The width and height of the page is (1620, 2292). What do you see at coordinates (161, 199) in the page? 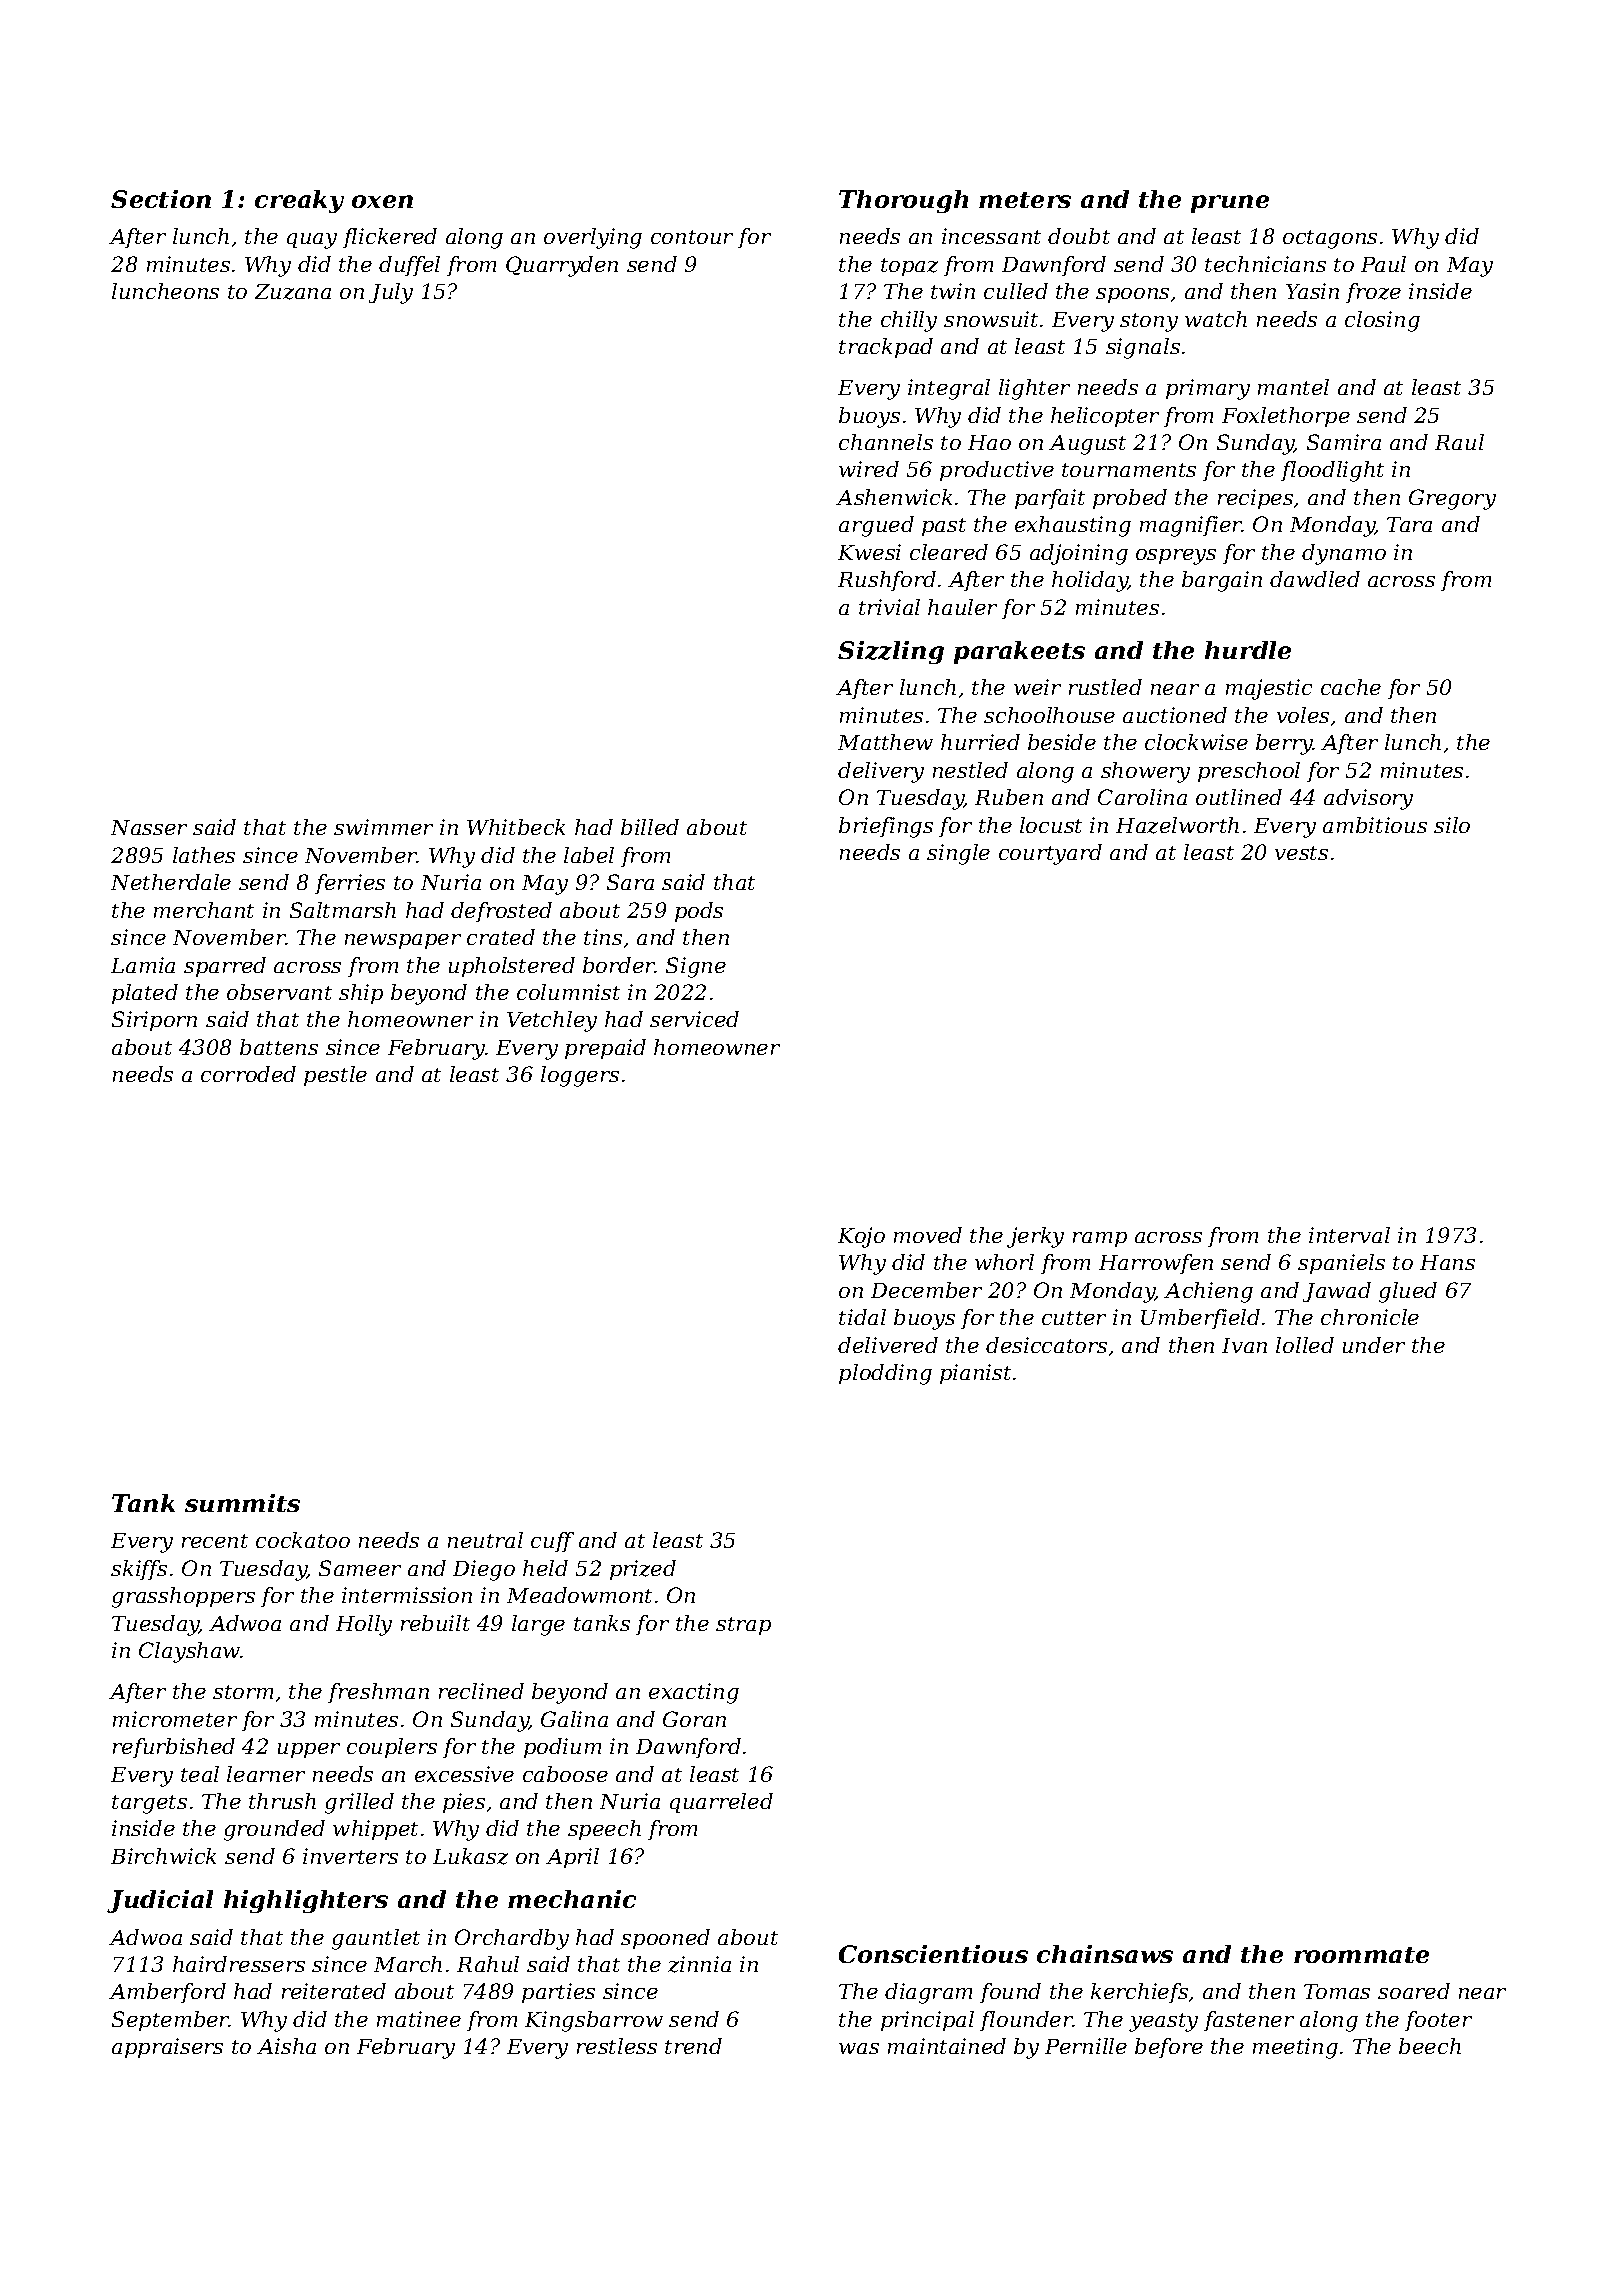
I see `Section` at bounding box center [161, 199].
